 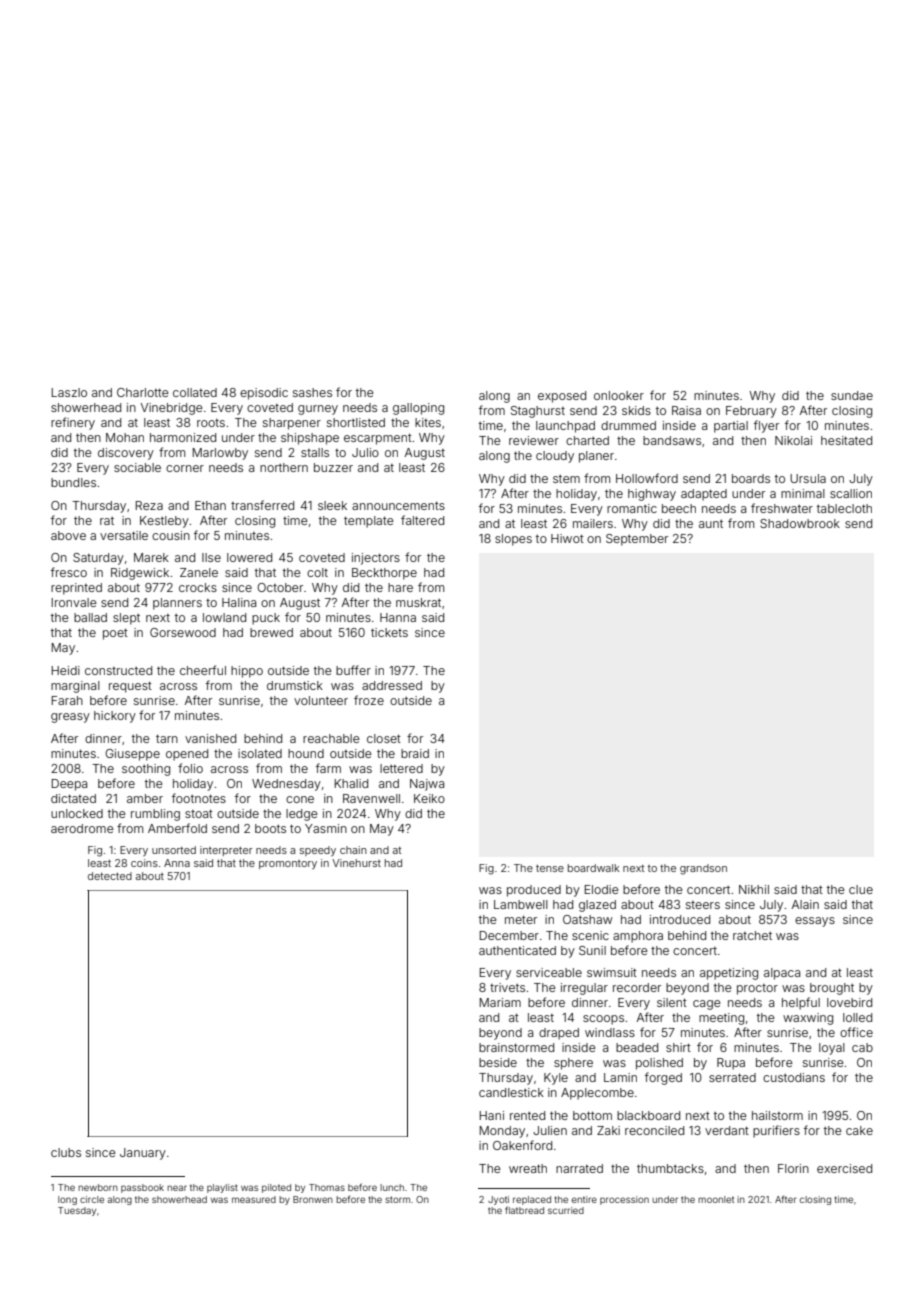 I want to click on romantic, so click(x=632, y=508).
